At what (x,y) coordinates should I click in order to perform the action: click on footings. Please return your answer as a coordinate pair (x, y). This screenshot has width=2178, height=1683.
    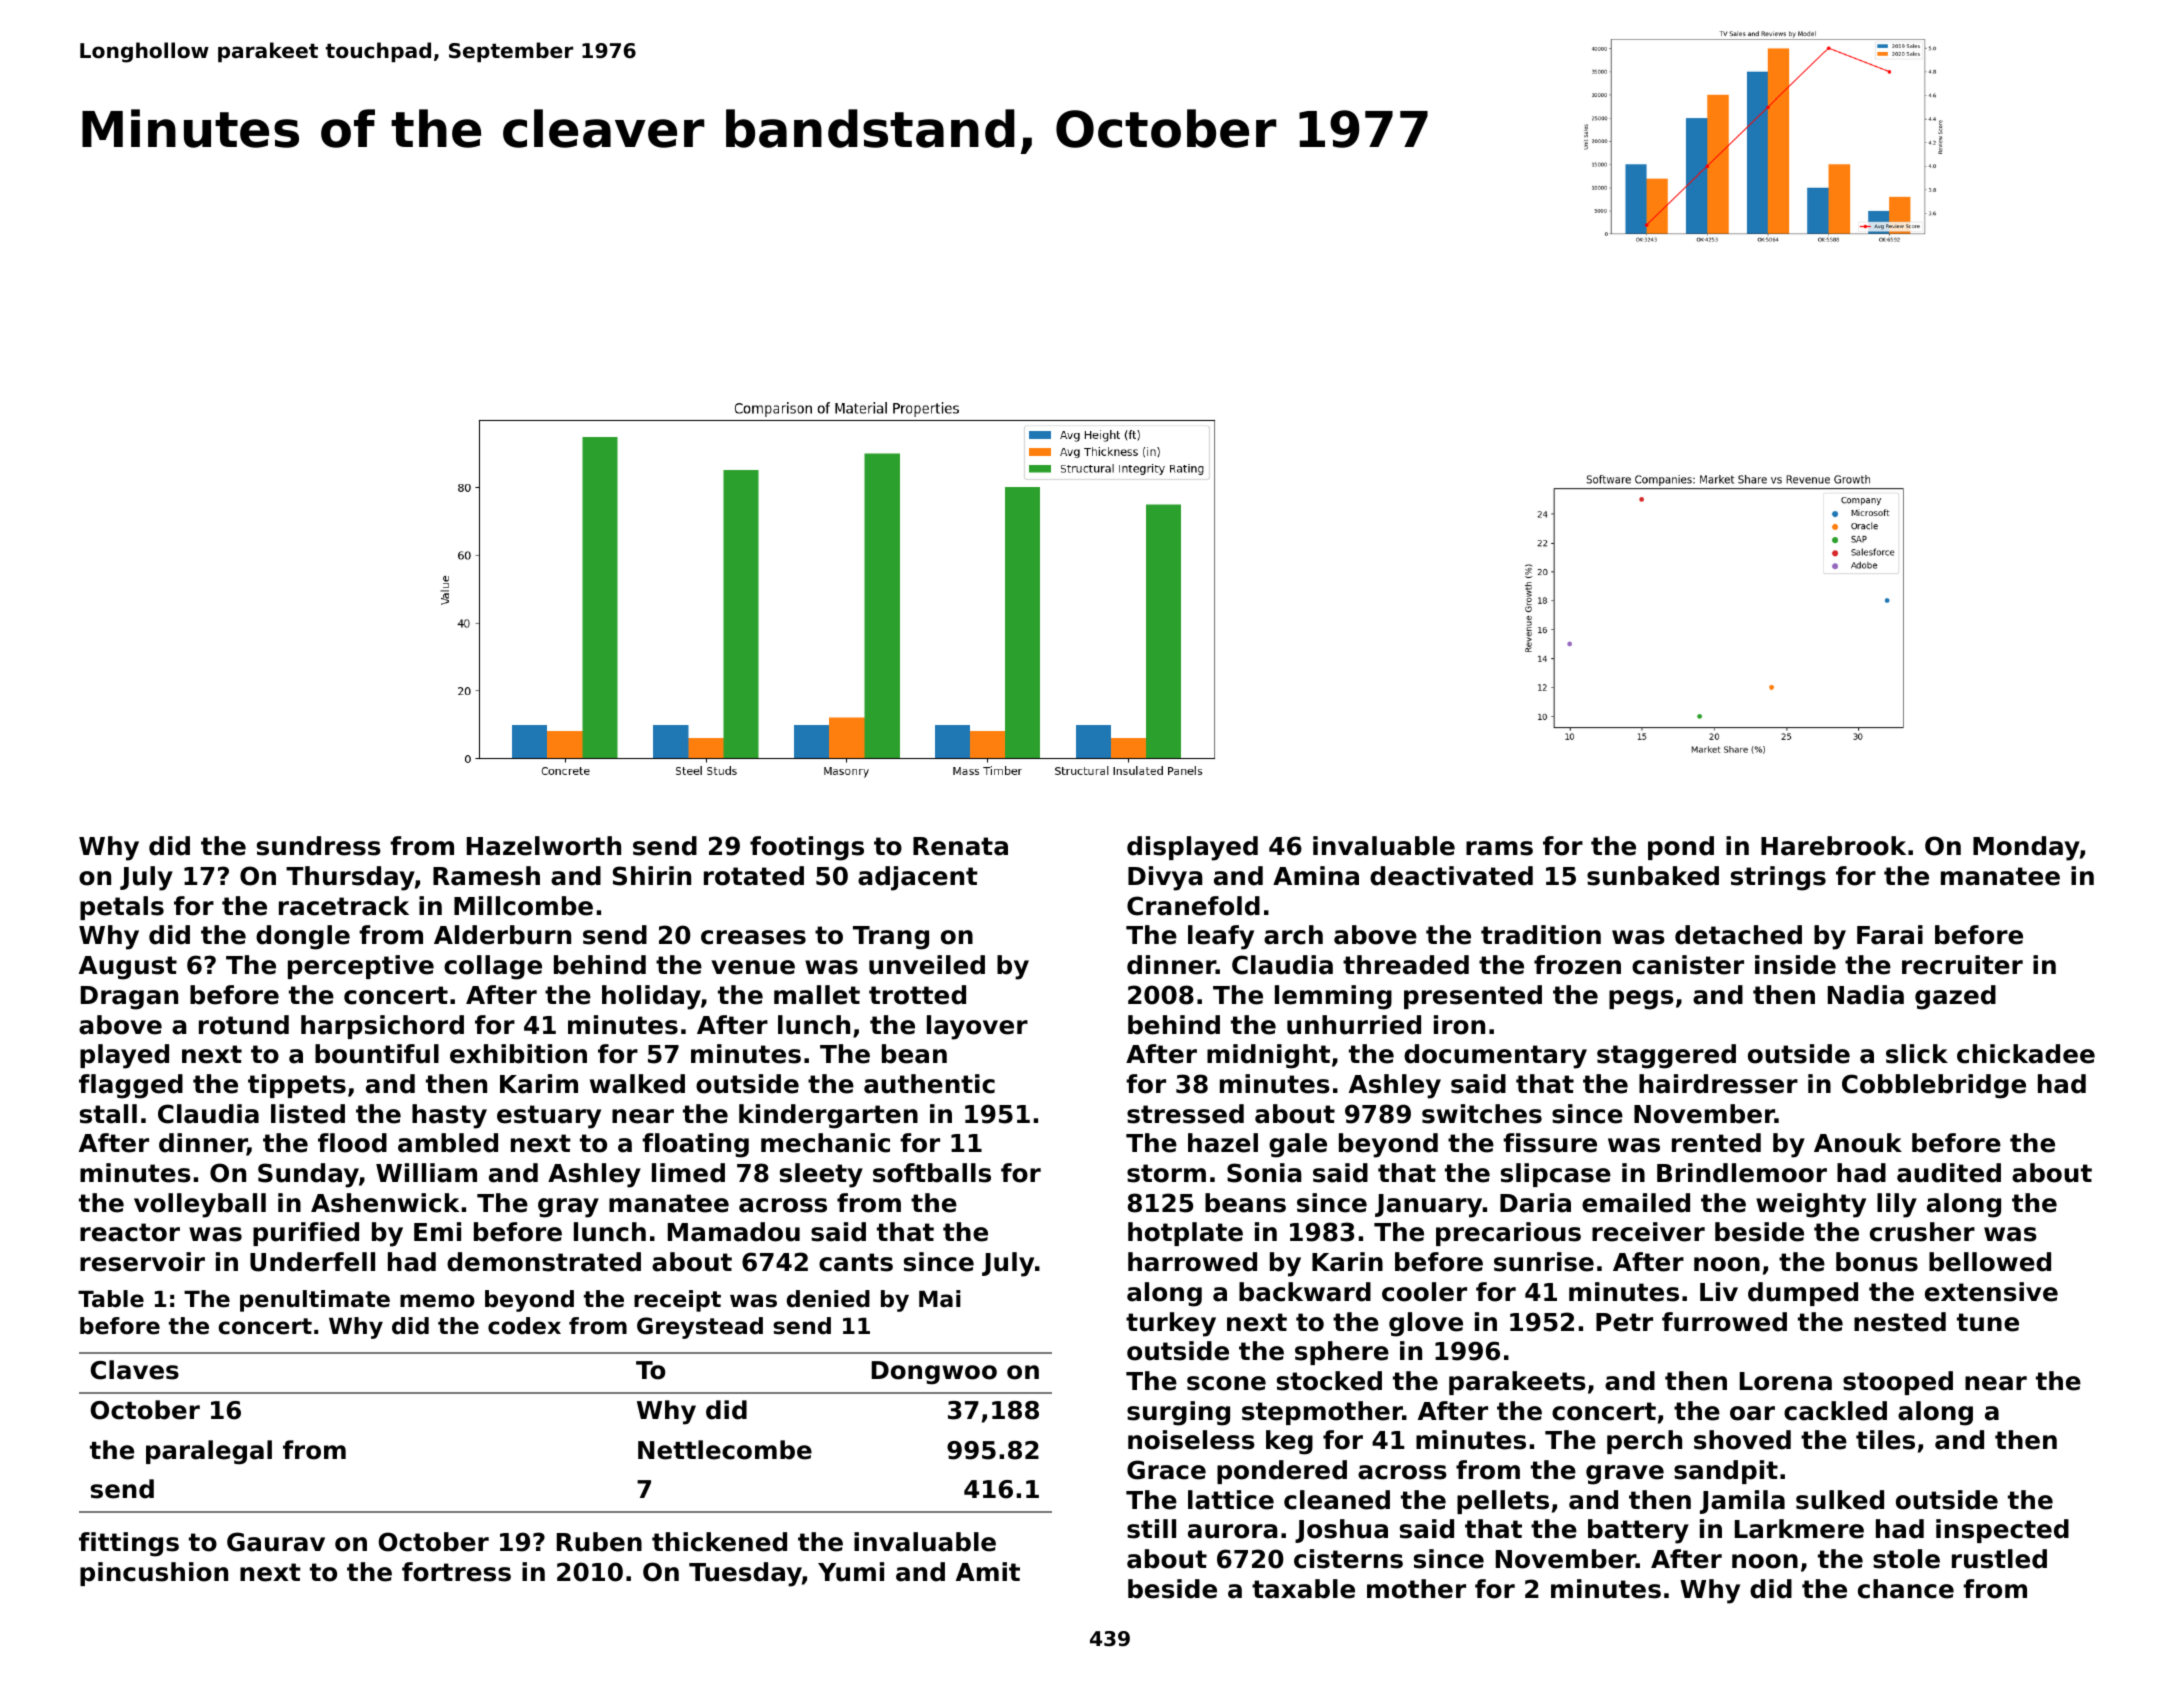
    Looking at the image, I should click on (807, 848).
